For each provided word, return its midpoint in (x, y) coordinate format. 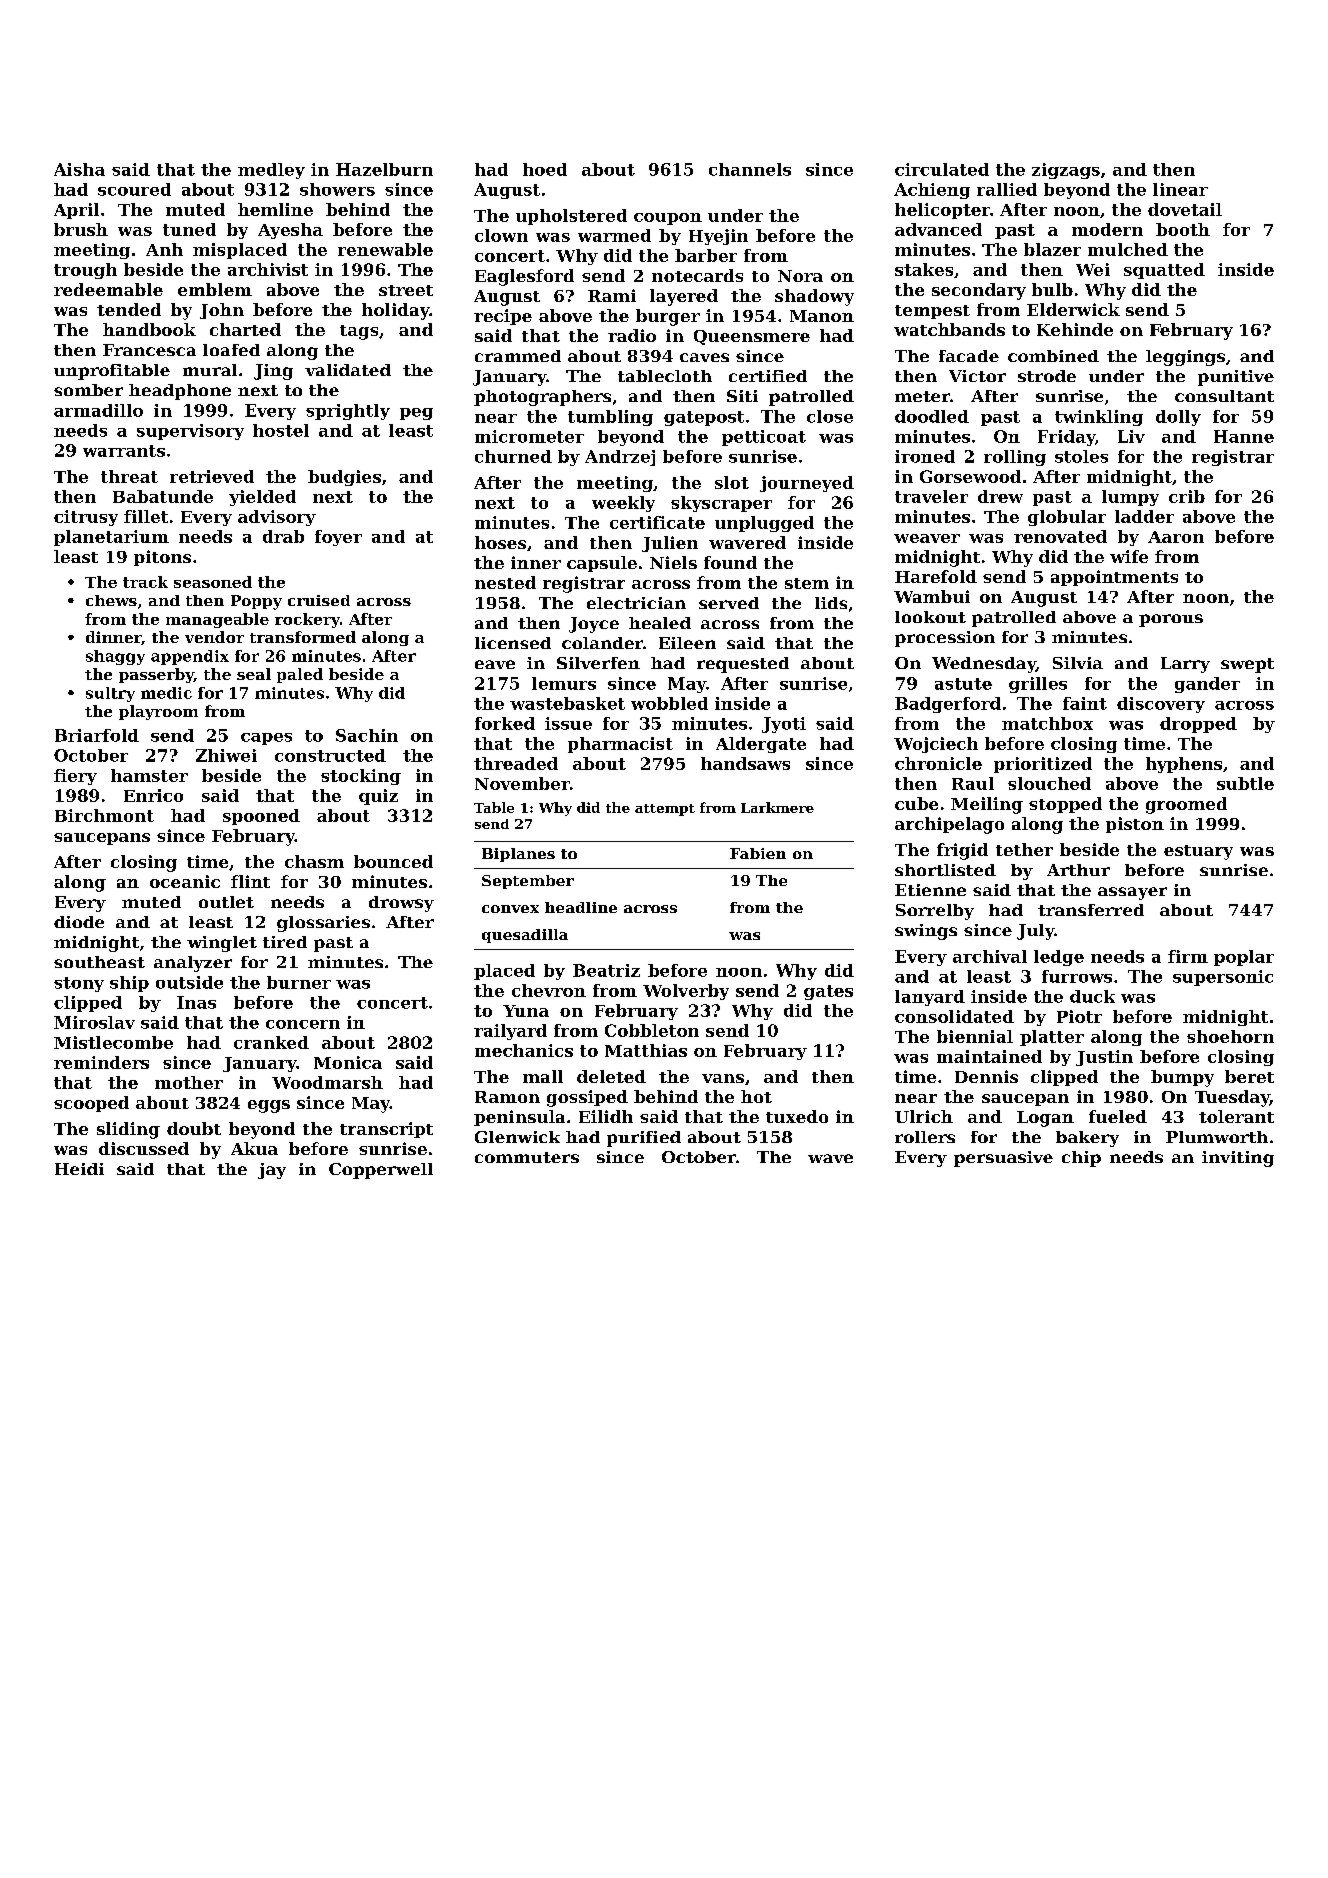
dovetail (1185, 209)
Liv (1131, 436)
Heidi (79, 1169)
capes (266, 739)
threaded (516, 763)
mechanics (524, 1050)
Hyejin (718, 237)
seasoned (213, 582)
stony (79, 984)
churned (513, 456)
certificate (657, 522)
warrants (124, 451)
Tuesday (1232, 1098)
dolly (1178, 418)
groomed (1186, 805)
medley (271, 171)
